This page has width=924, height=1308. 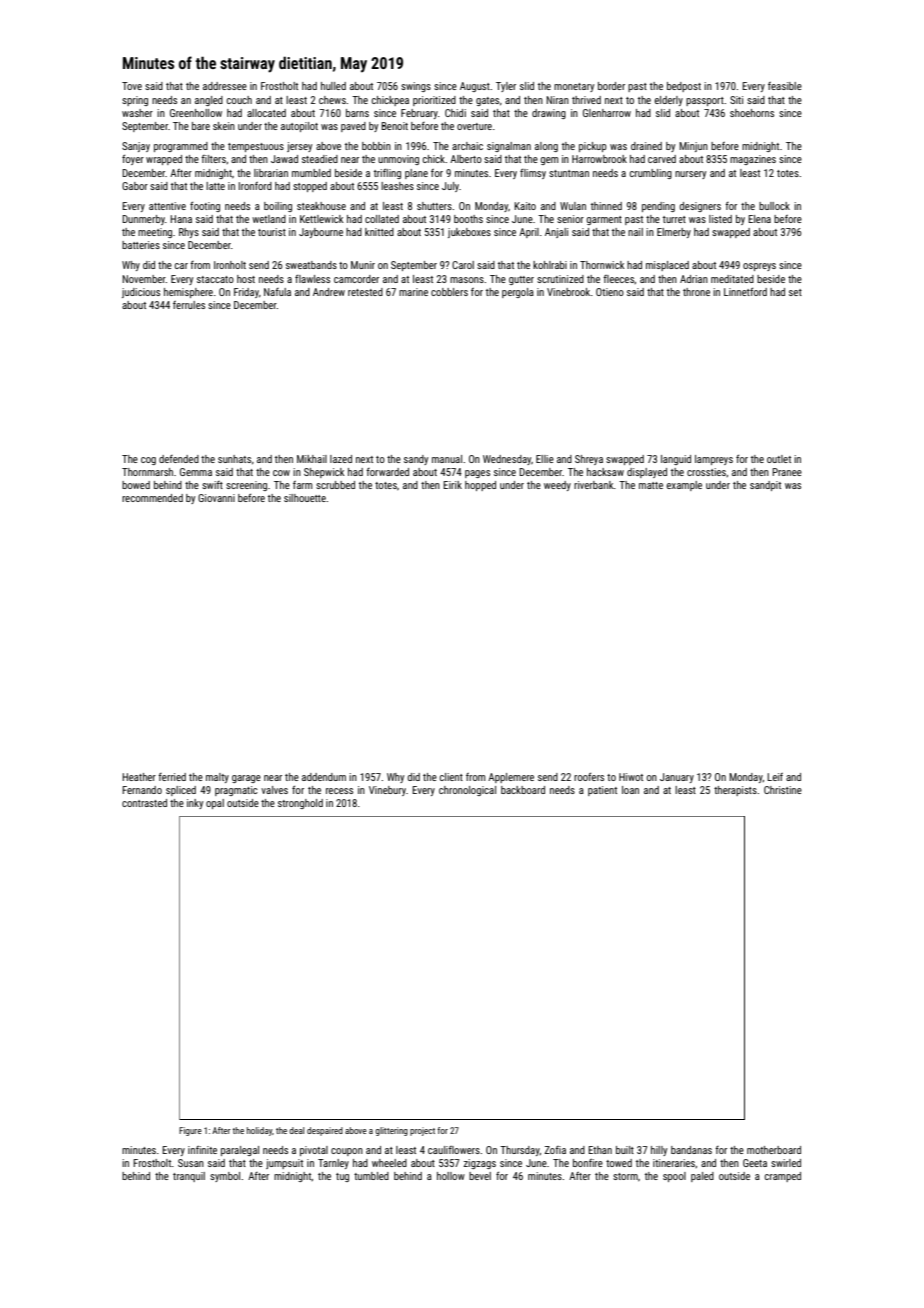 What do you see at coordinates (333, 86) in the page?
I see `hulled` at bounding box center [333, 86].
